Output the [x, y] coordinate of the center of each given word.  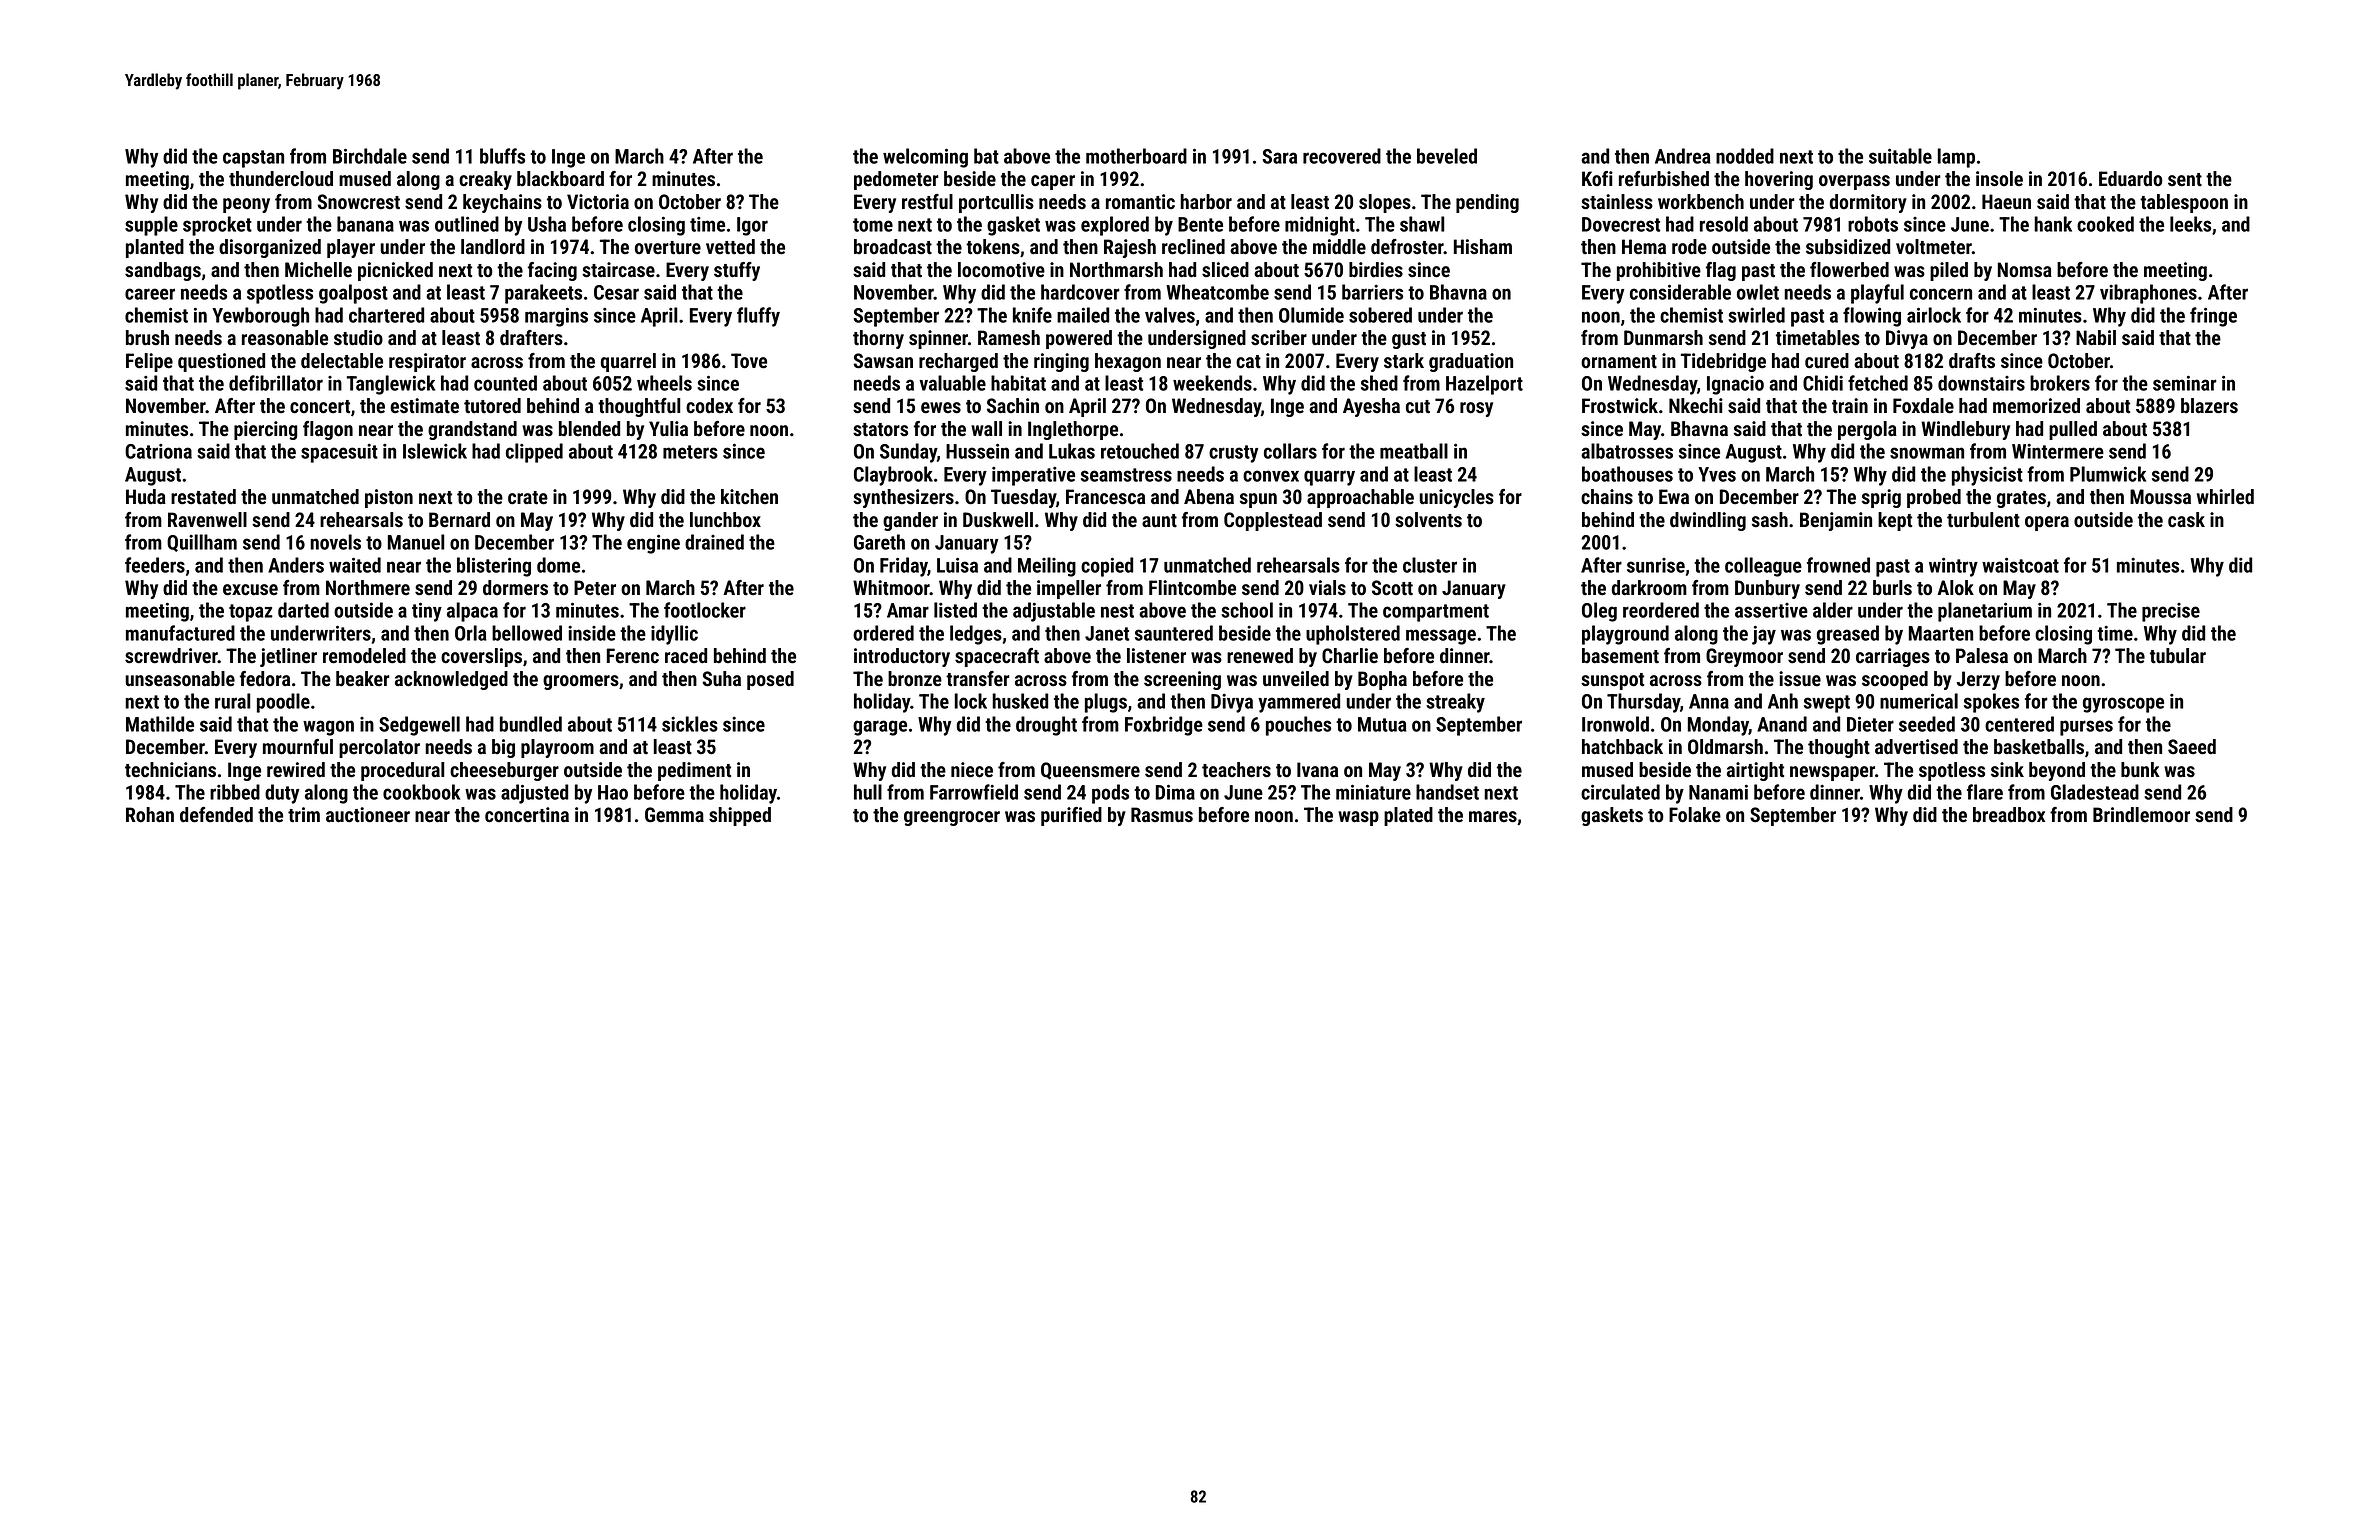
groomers [581, 682]
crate [528, 498]
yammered [1299, 703]
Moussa [2160, 497]
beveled [1447, 156]
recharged [958, 362]
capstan [253, 159]
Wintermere [2058, 451]
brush [147, 338]
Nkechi [1696, 406]
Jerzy [1978, 680]
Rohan [150, 815]
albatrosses [1627, 451]
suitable [1900, 156]
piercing [266, 430]
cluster [1430, 565]
